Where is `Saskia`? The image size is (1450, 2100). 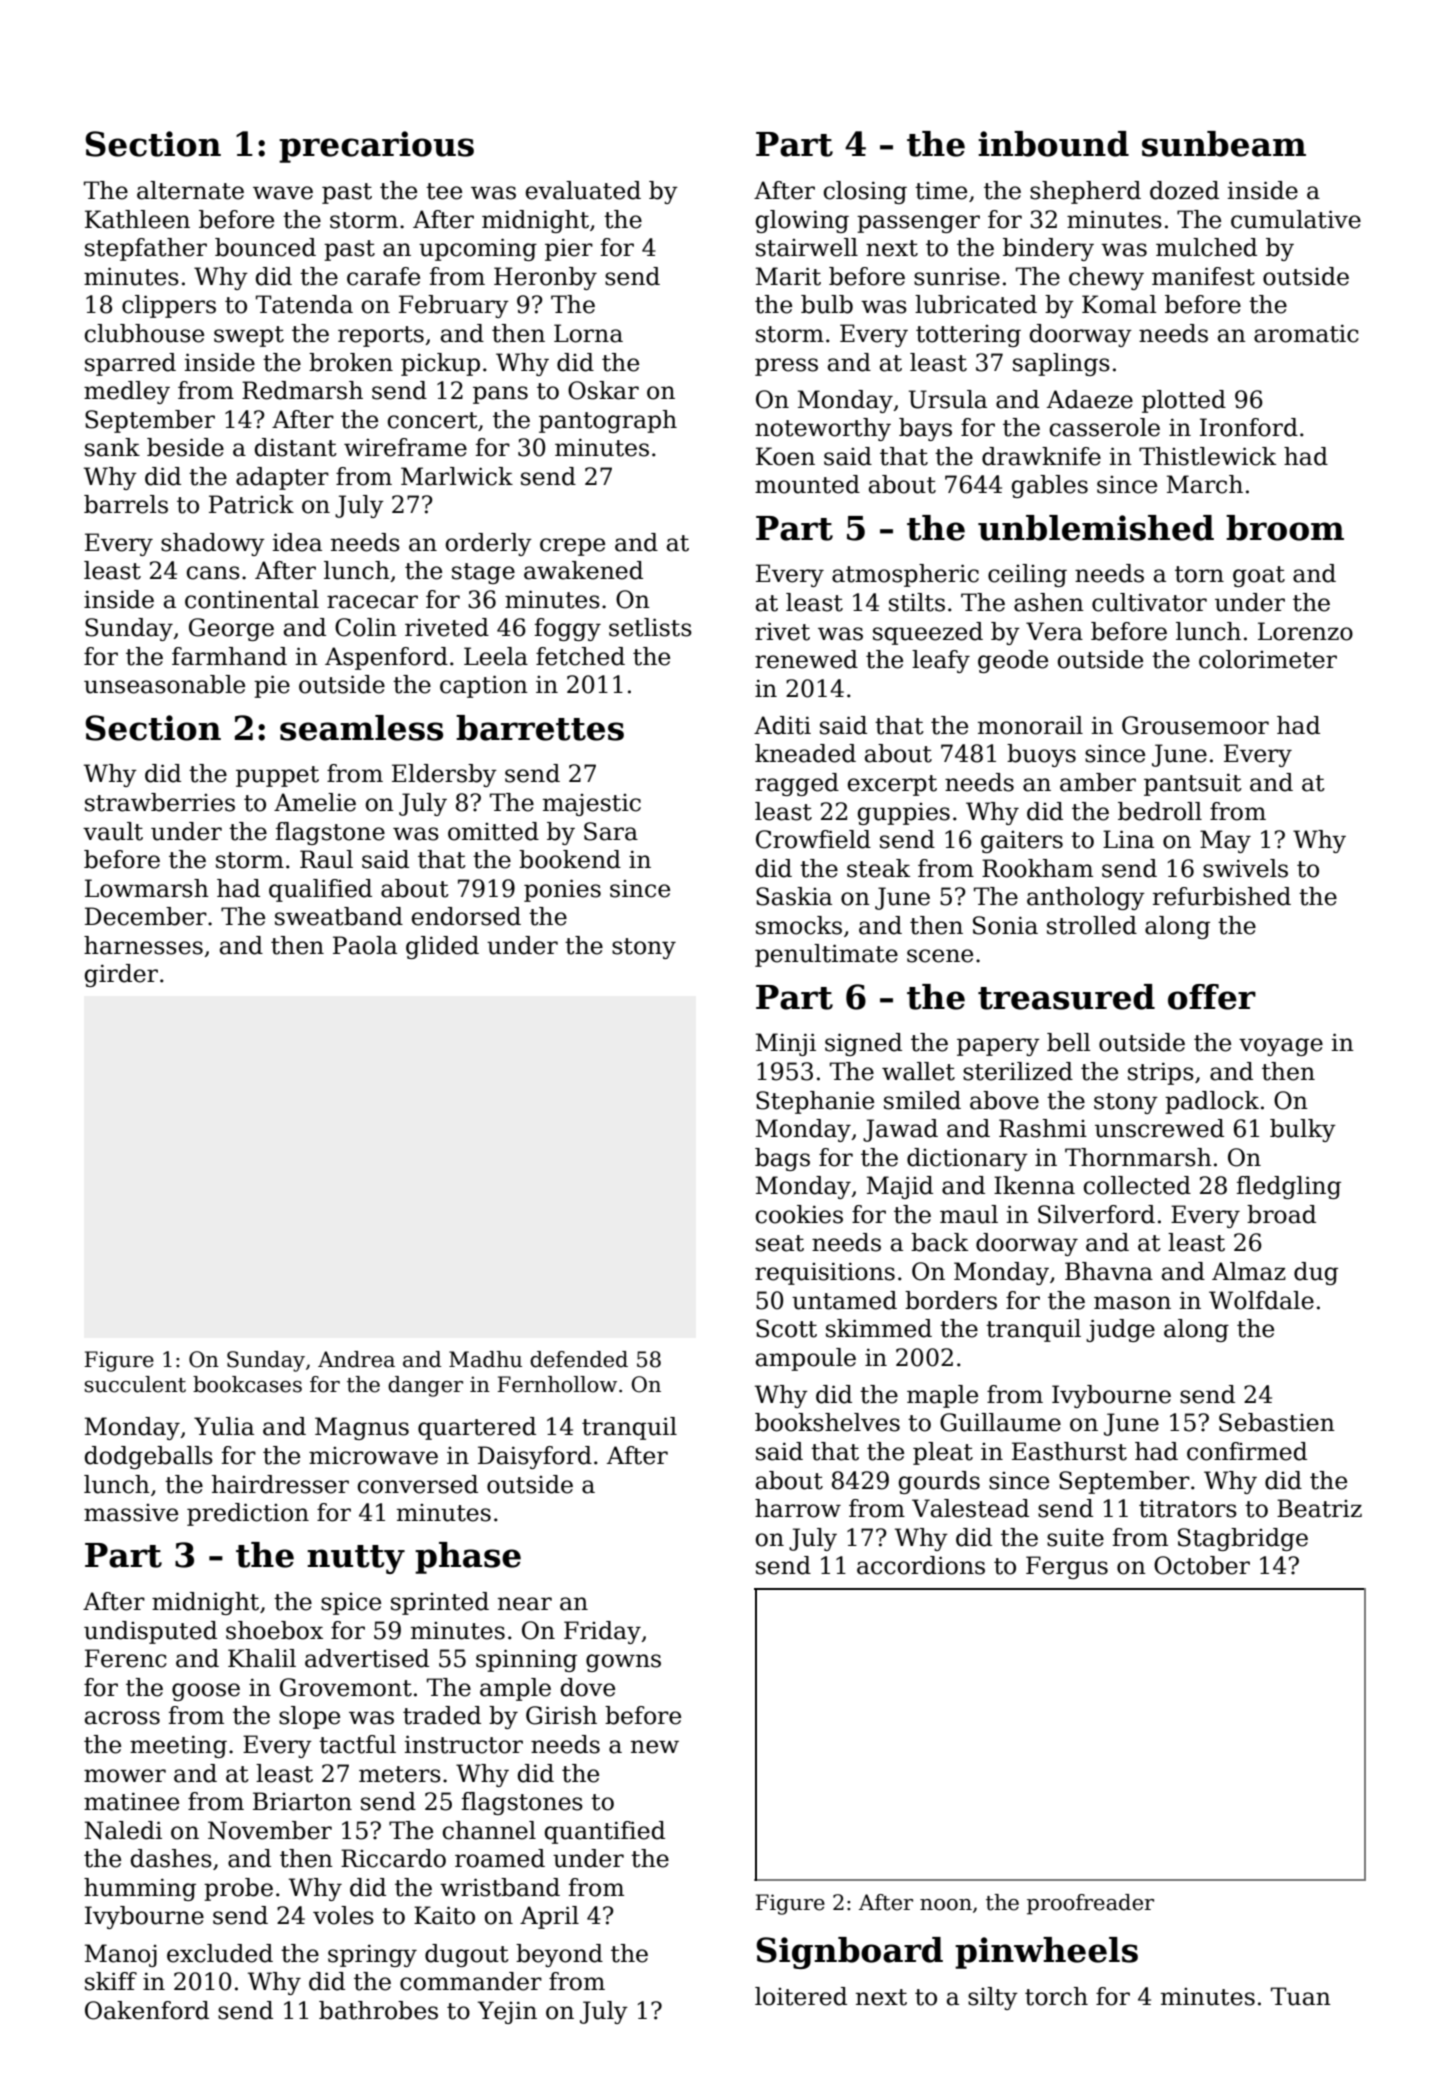 Saskia is located at coordinates (794, 896).
